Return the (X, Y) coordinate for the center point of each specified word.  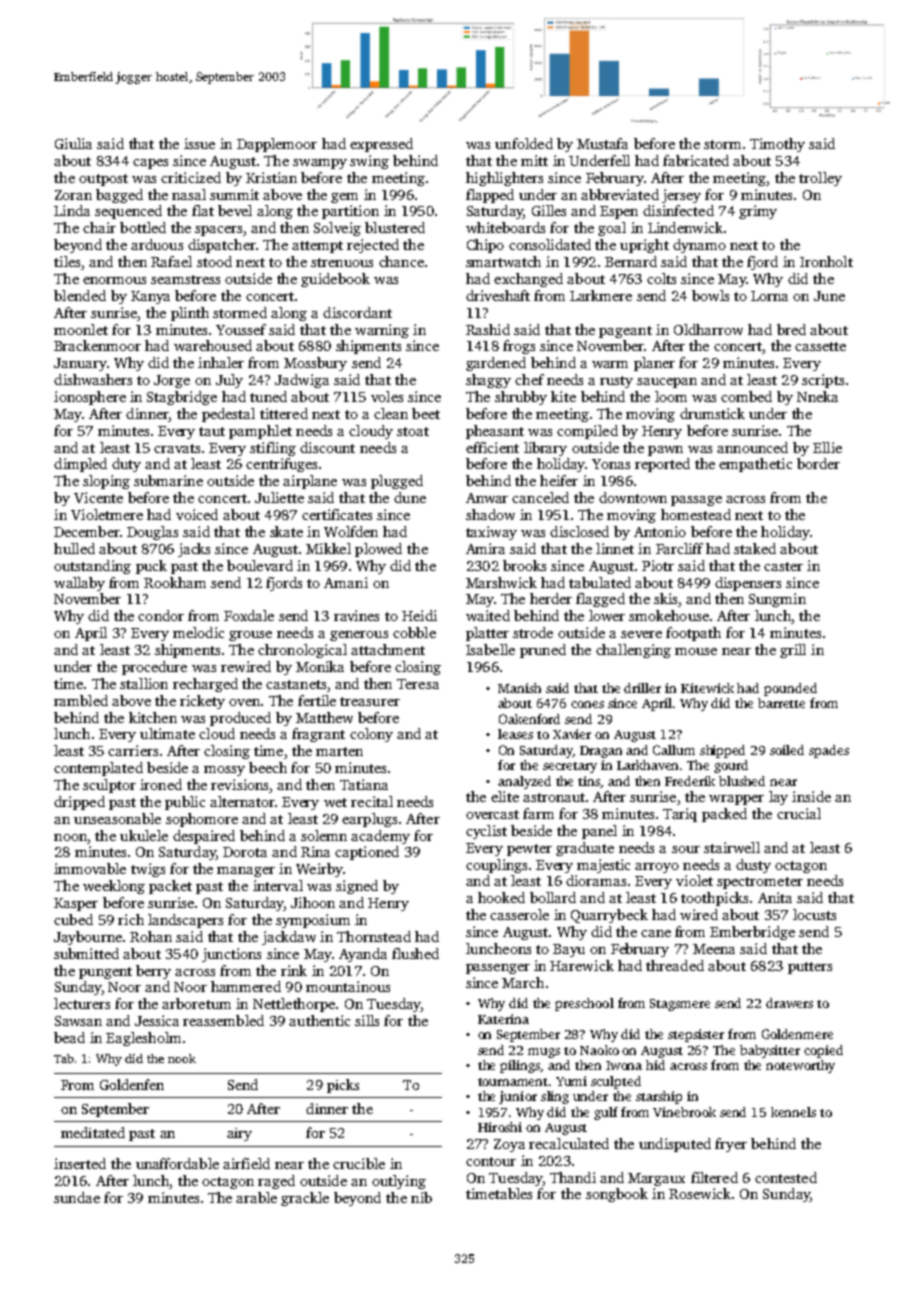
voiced (197, 514)
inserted (80, 1163)
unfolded (524, 143)
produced (240, 719)
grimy (758, 212)
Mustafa (602, 143)
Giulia (73, 143)
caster (783, 566)
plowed (378, 550)
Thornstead (374, 936)
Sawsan (78, 1021)
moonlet (81, 329)
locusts (814, 914)
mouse (696, 651)
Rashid (488, 329)
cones (587, 704)
